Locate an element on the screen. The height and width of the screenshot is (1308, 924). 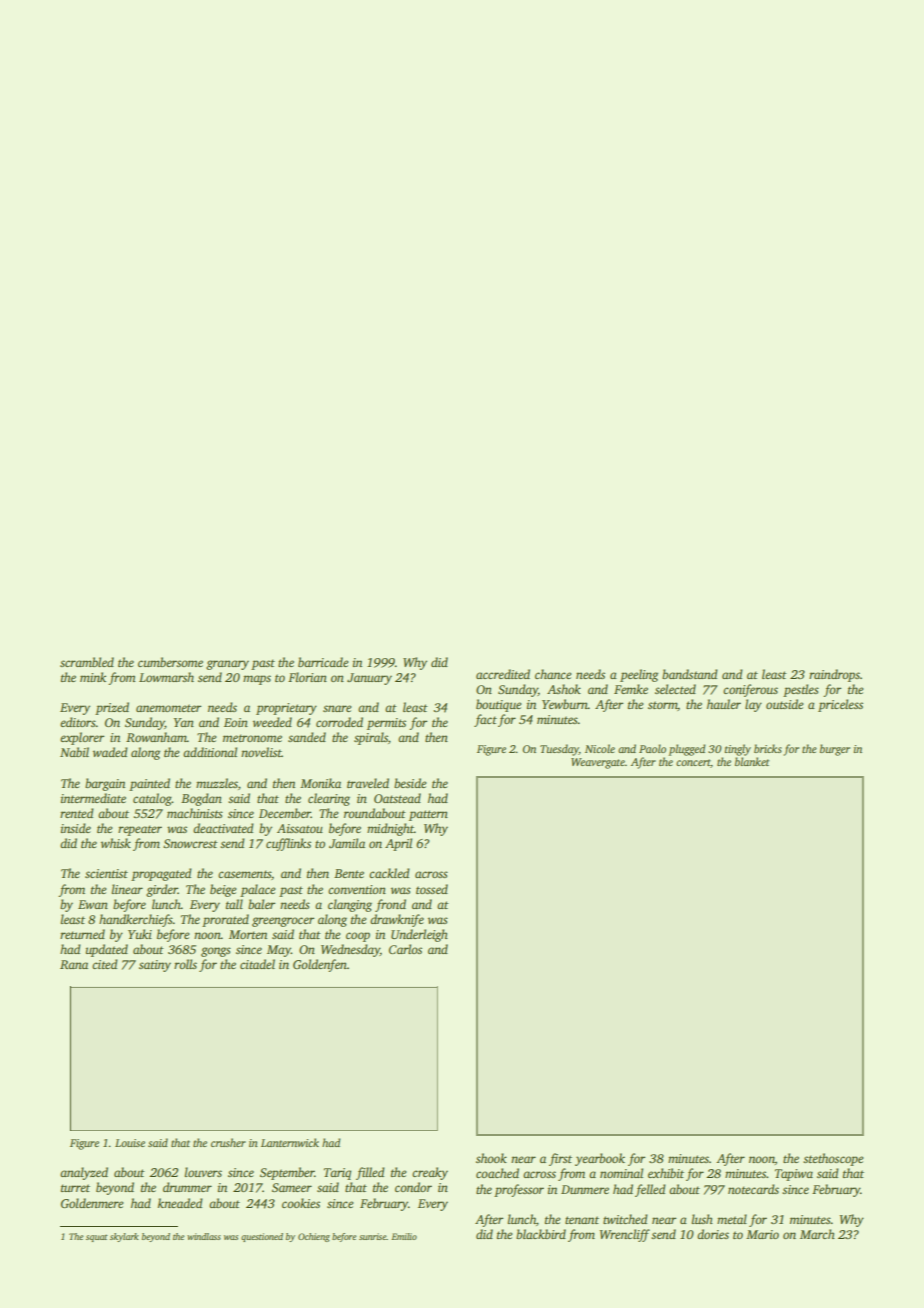
barricade is located at coordinates (323, 662).
